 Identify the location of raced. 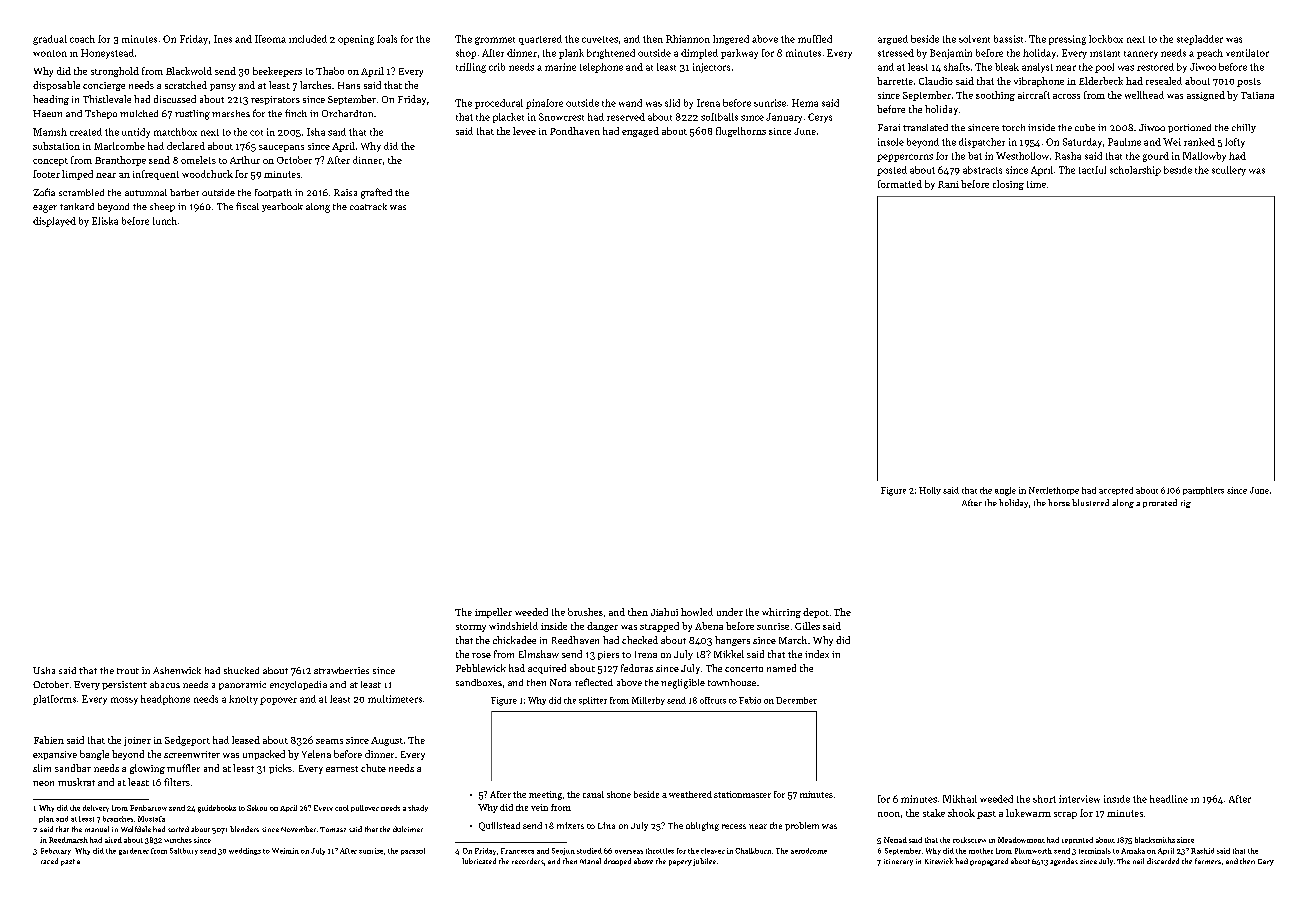
(49, 861).
